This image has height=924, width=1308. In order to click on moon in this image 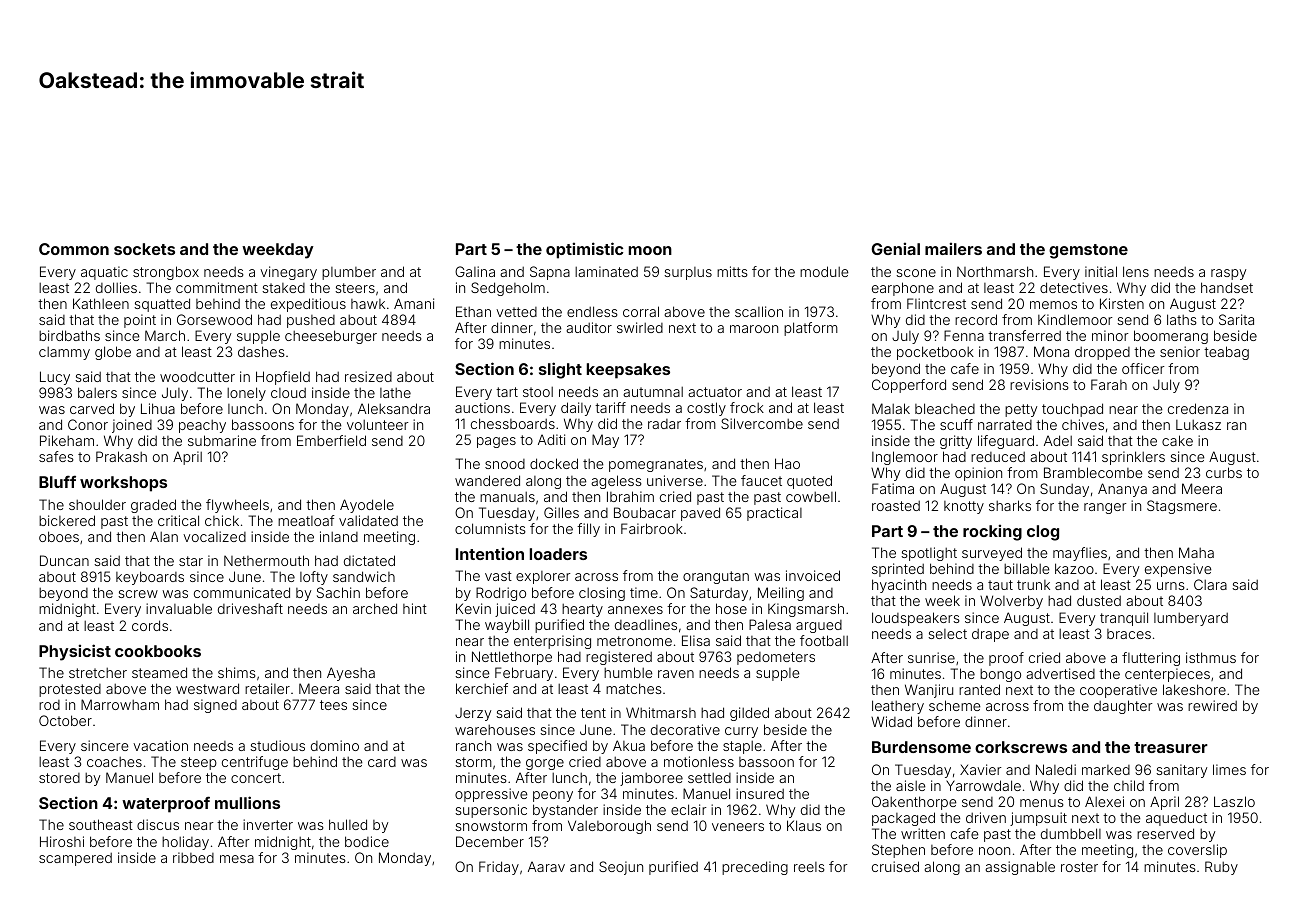, I will do `click(650, 250)`.
